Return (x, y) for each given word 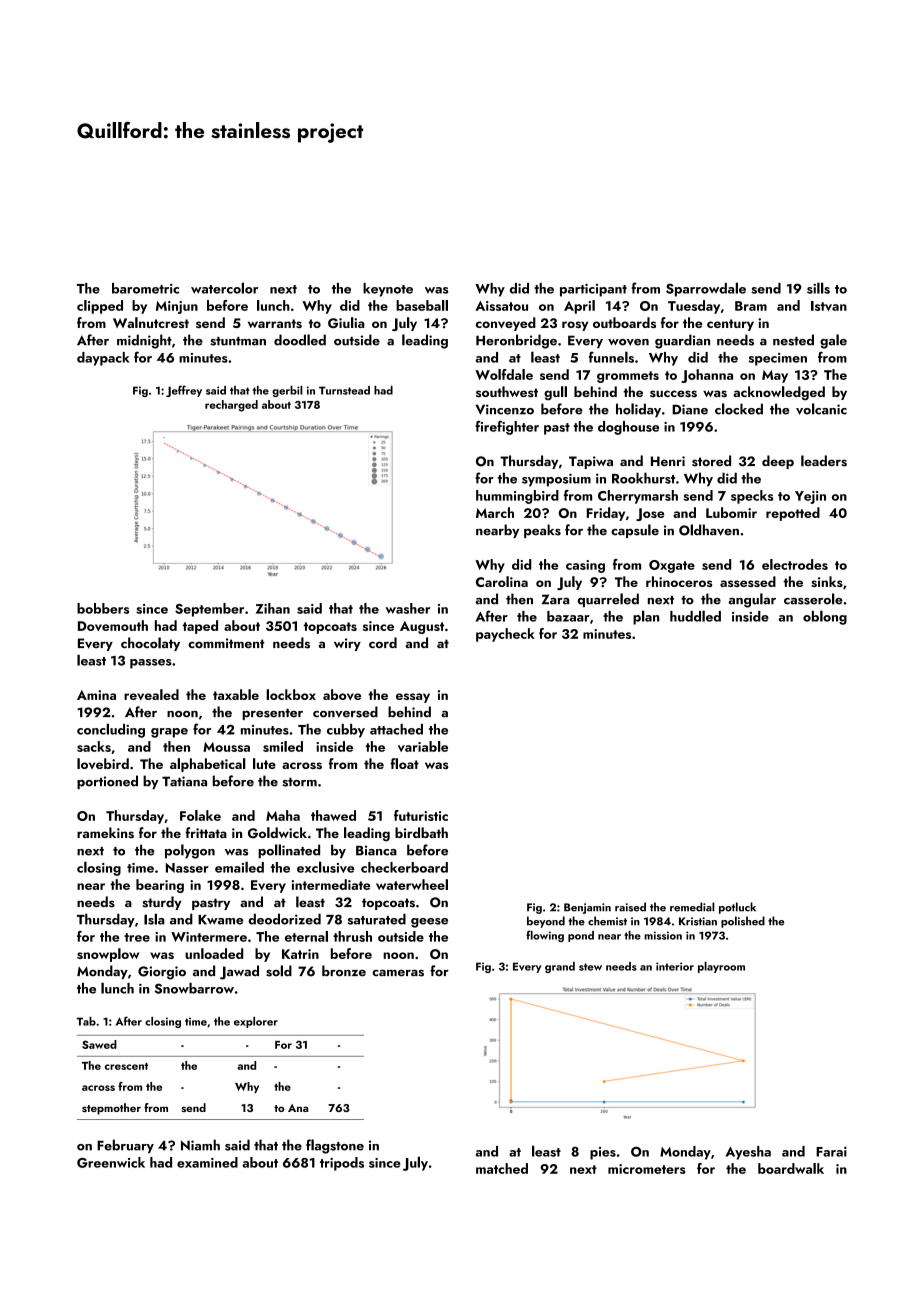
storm (299, 782)
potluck (737, 908)
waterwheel (412, 884)
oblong (825, 617)
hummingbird (517, 497)
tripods (342, 1164)
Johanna (707, 376)
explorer (256, 1022)
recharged (231, 406)
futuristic (421, 815)
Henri (668, 461)
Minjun (177, 307)
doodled (300, 340)
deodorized (284, 919)
